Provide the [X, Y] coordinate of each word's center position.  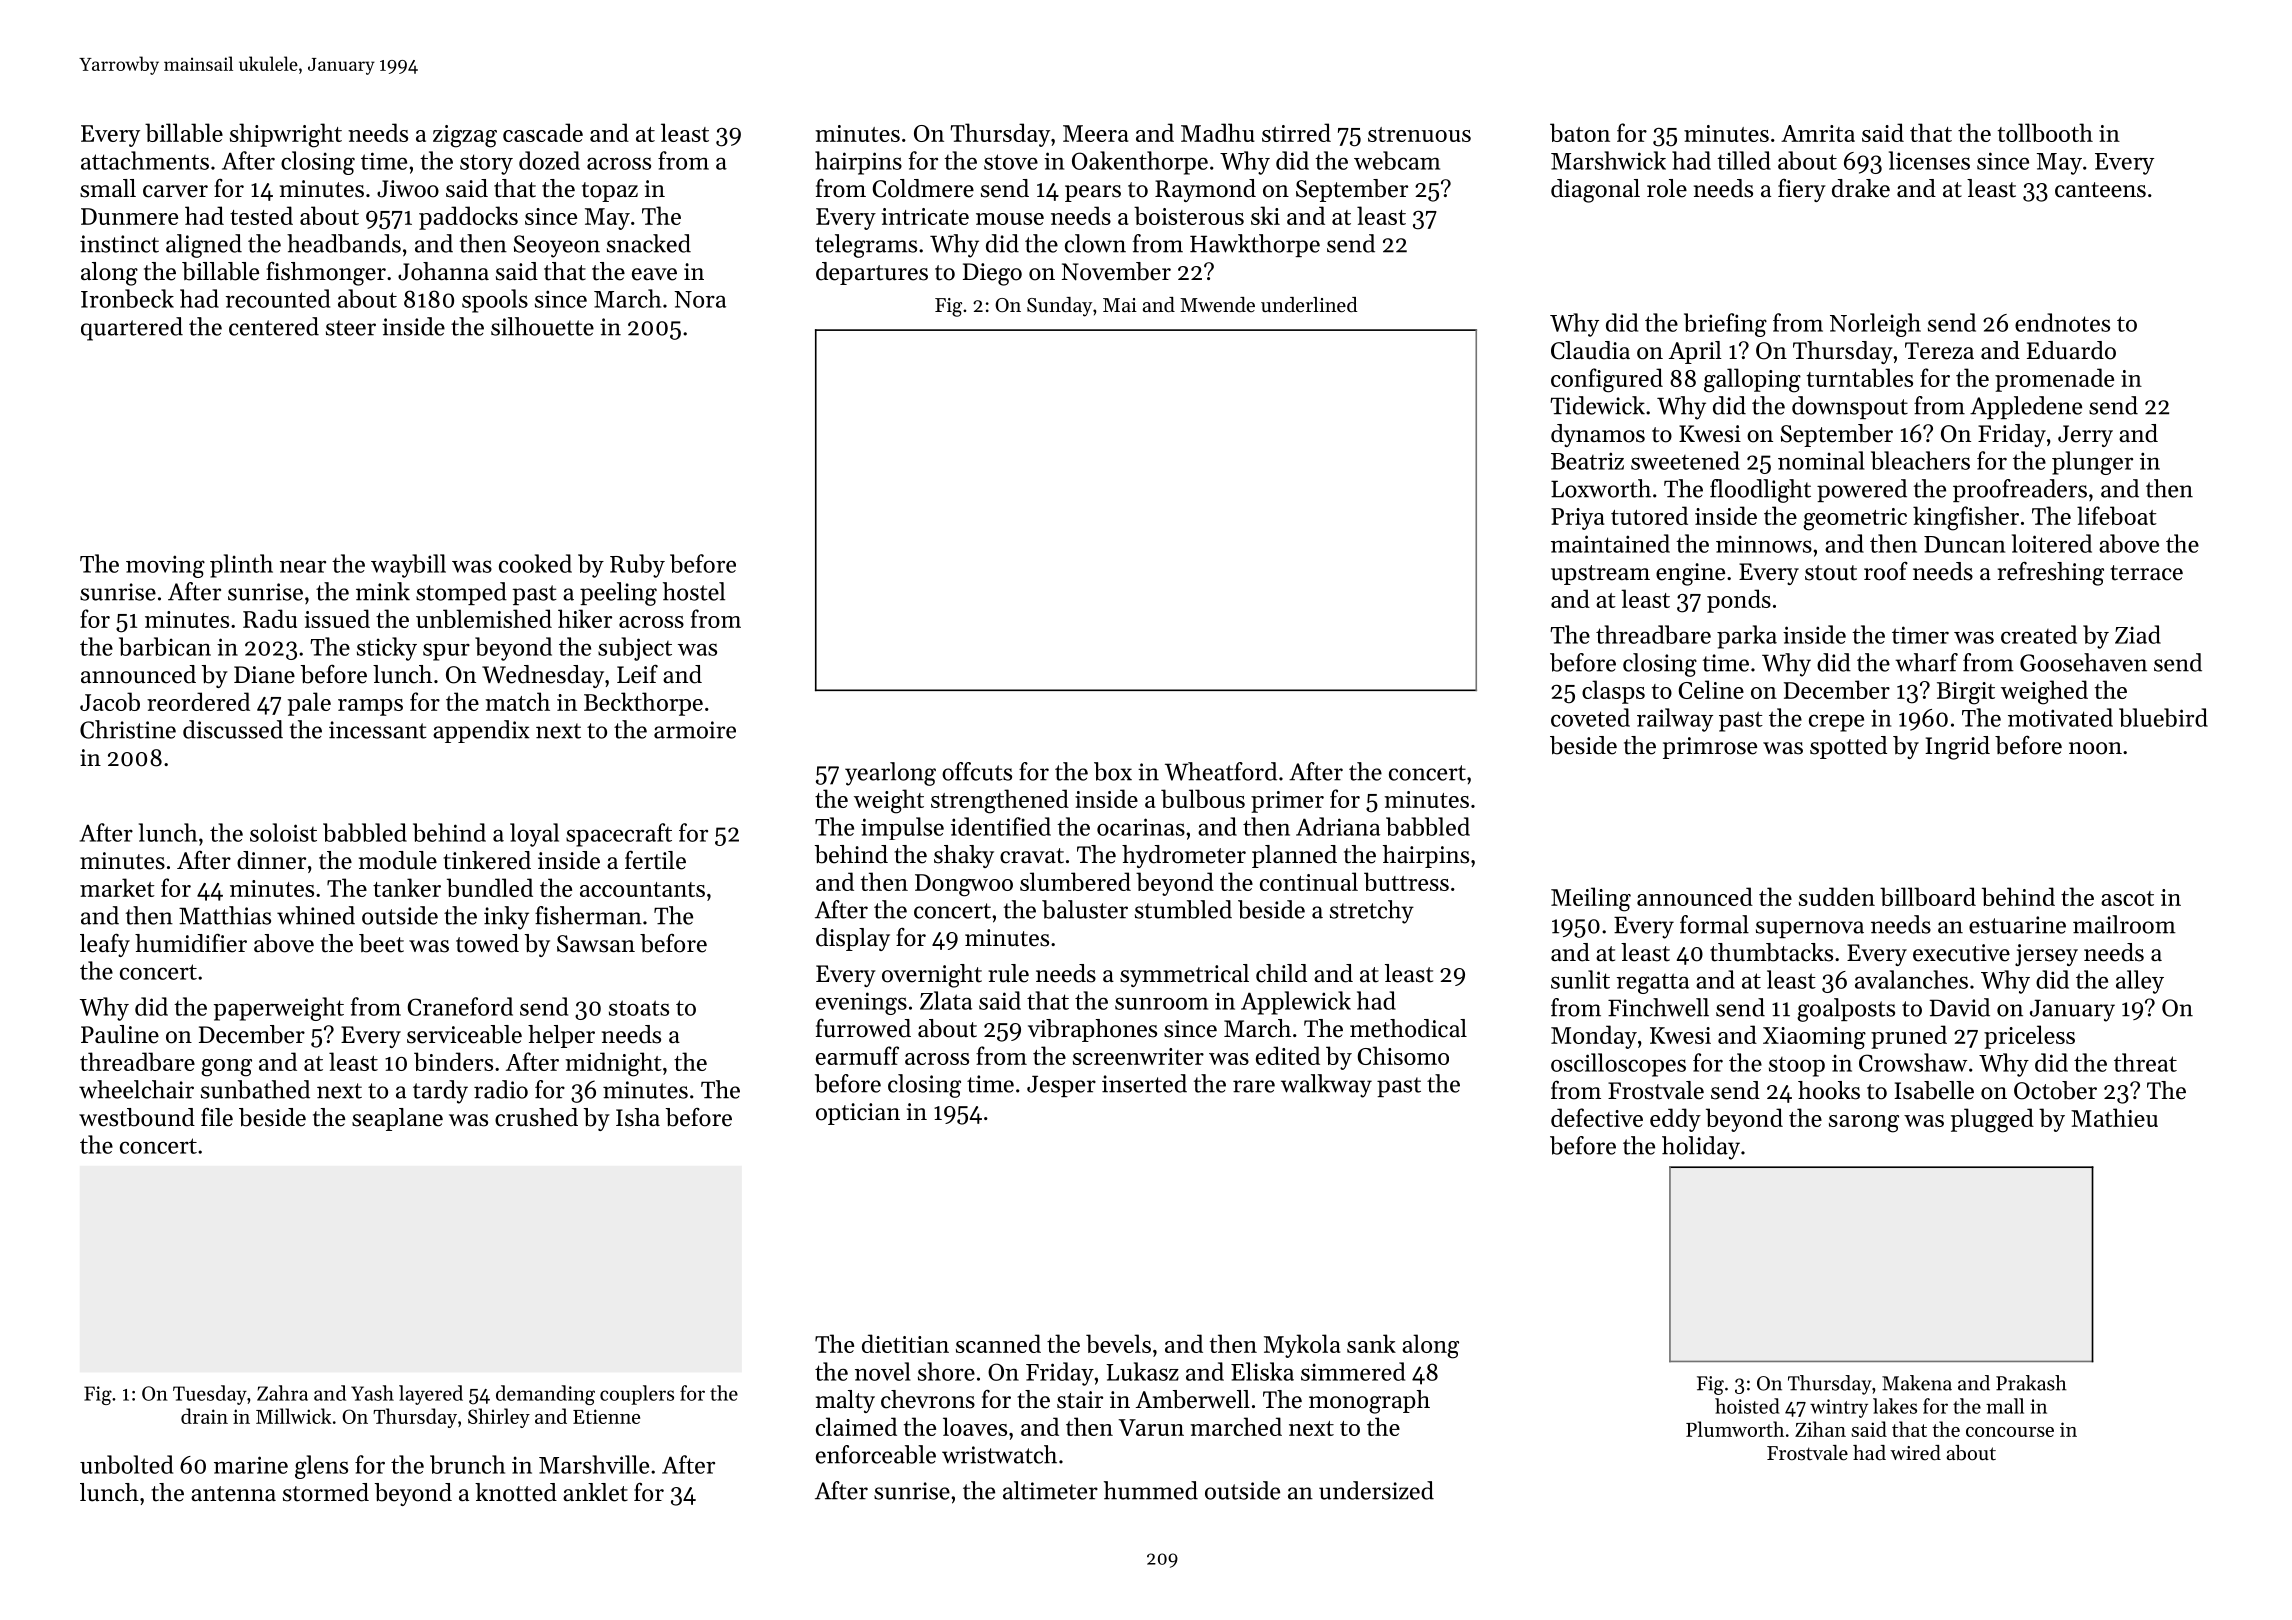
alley [2140, 982]
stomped [461, 593]
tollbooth [2045, 132]
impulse [902, 828]
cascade [543, 132]
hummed [1151, 1490]
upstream [1600, 575]
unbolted [126, 1464]
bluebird [2163, 717]
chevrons [928, 1399]
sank [1371, 1343]
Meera [1095, 133]
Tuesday [210, 1395]
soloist [283, 832]
